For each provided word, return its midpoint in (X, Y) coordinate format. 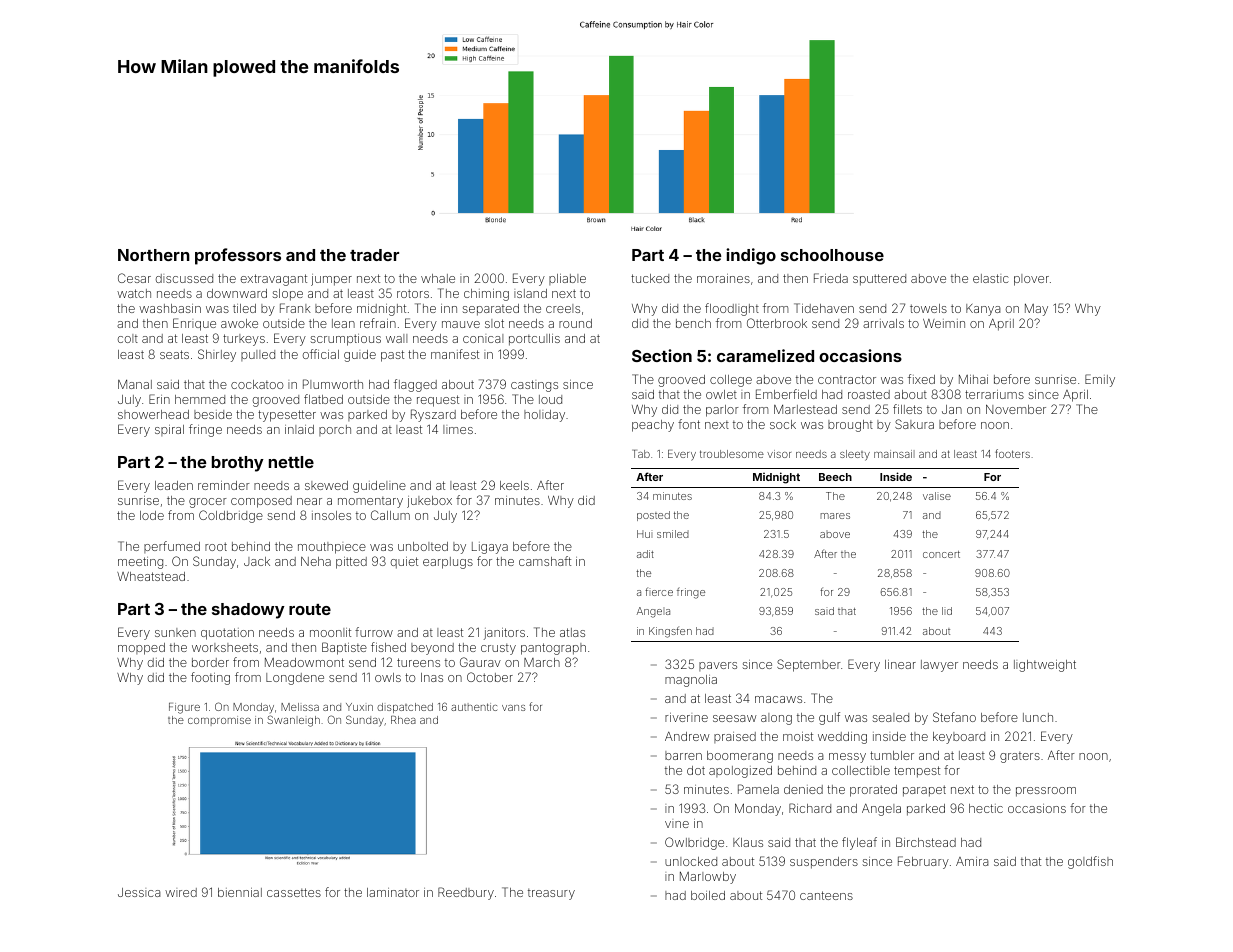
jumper (331, 280)
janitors (504, 634)
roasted (869, 394)
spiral (169, 430)
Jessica (139, 892)
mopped (141, 649)
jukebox (429, 502)
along (776, 719)
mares (835, 516)
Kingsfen (670, 632)
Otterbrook (777, 323)
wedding (842, 738)
